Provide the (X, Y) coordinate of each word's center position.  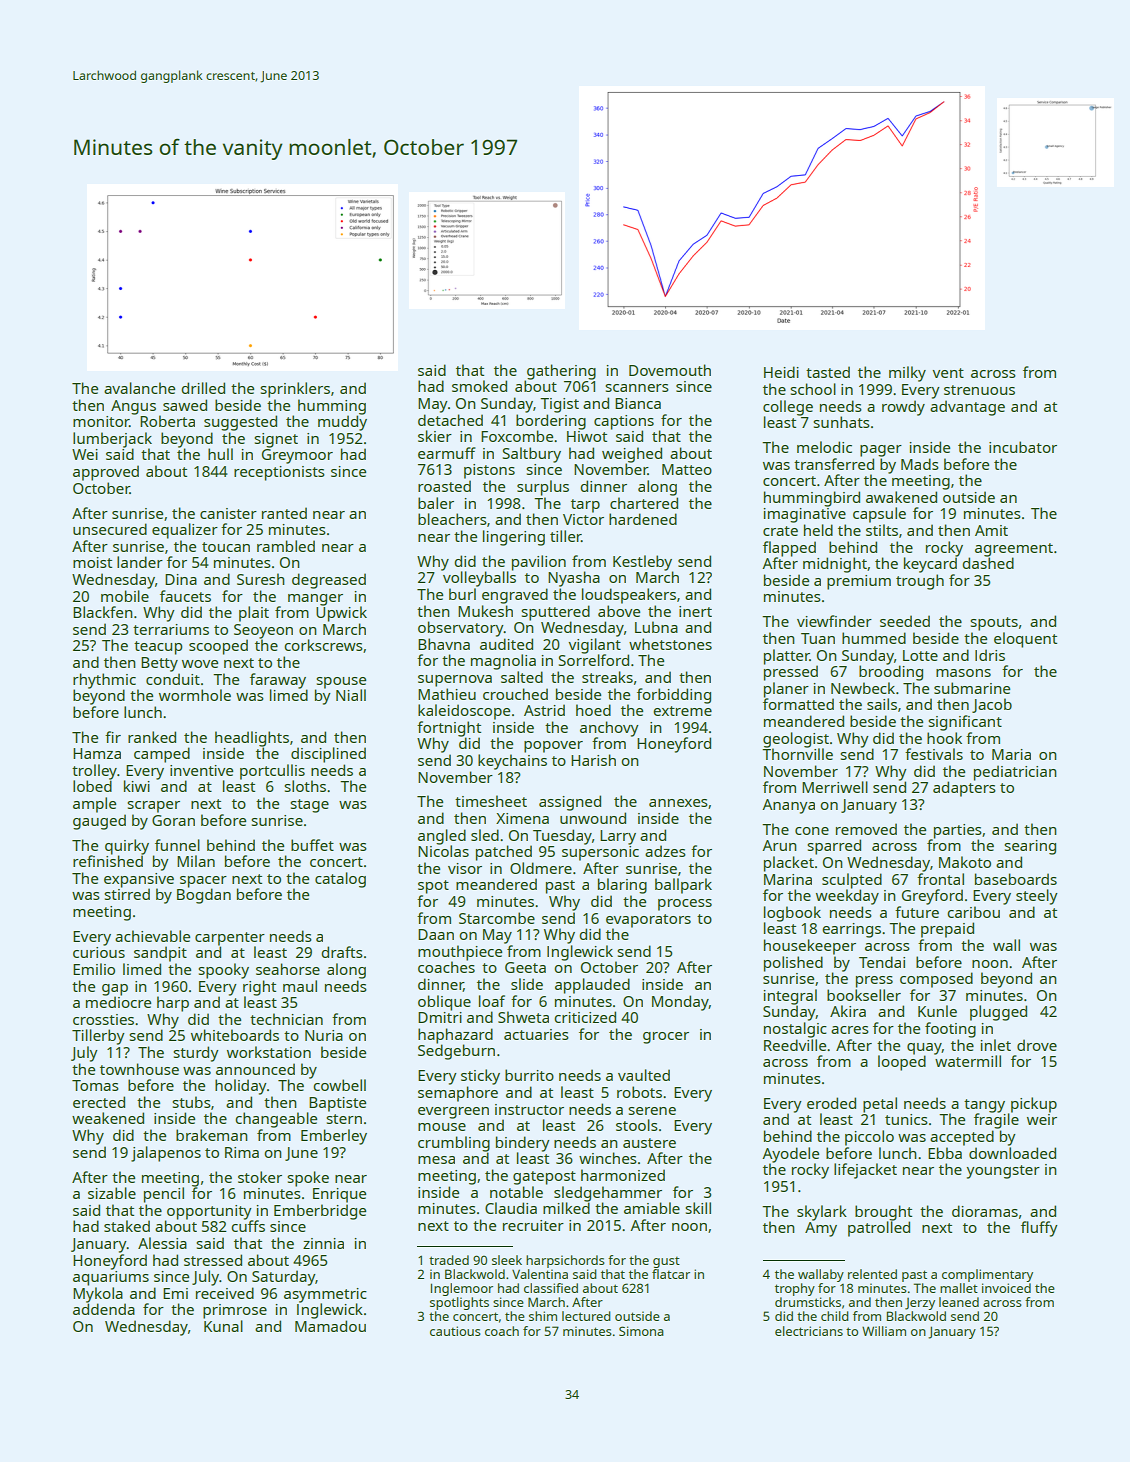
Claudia (511, 1208)
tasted (828, 372)
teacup (158, 648)
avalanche (139, 388)
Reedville (795, 1045)
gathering (561, 372)
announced (255, 1069)
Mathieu (447, 694)
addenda (104, 1309)
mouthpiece (460, 953)
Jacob (992, 705)
